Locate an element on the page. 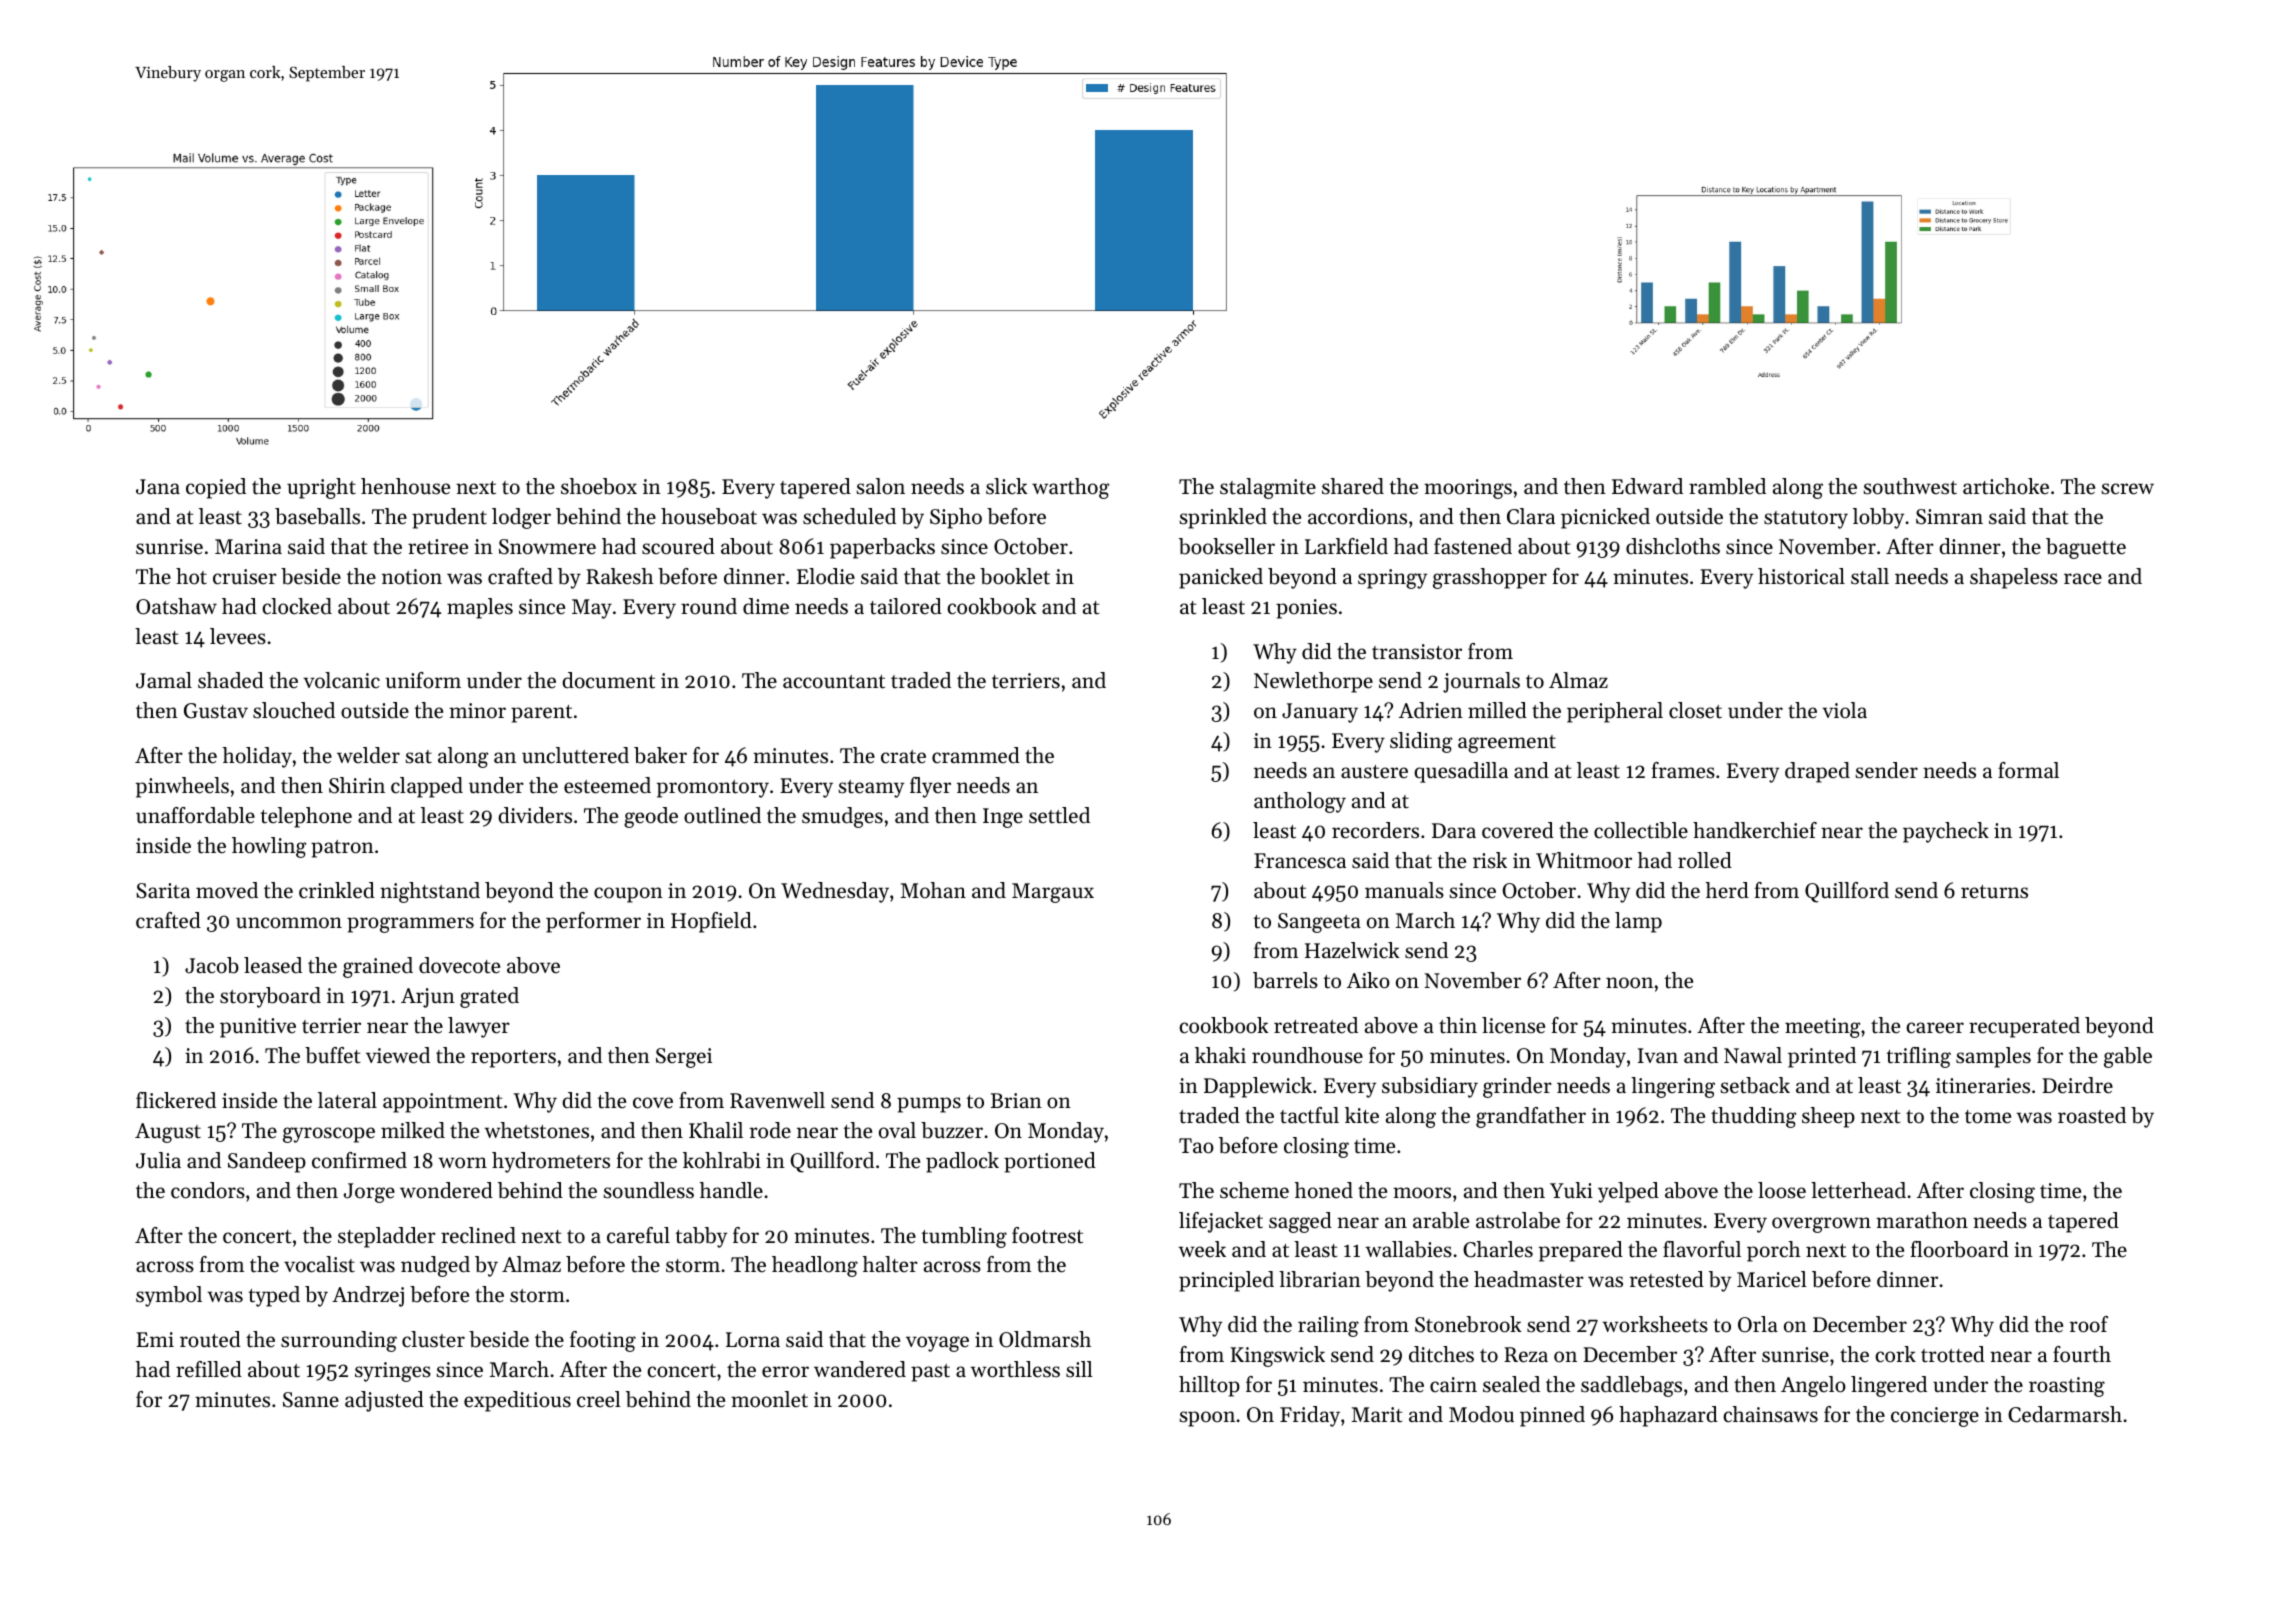 This document has height=1620, width=2292. dishcloths is located at coordinates (1673, 546).
